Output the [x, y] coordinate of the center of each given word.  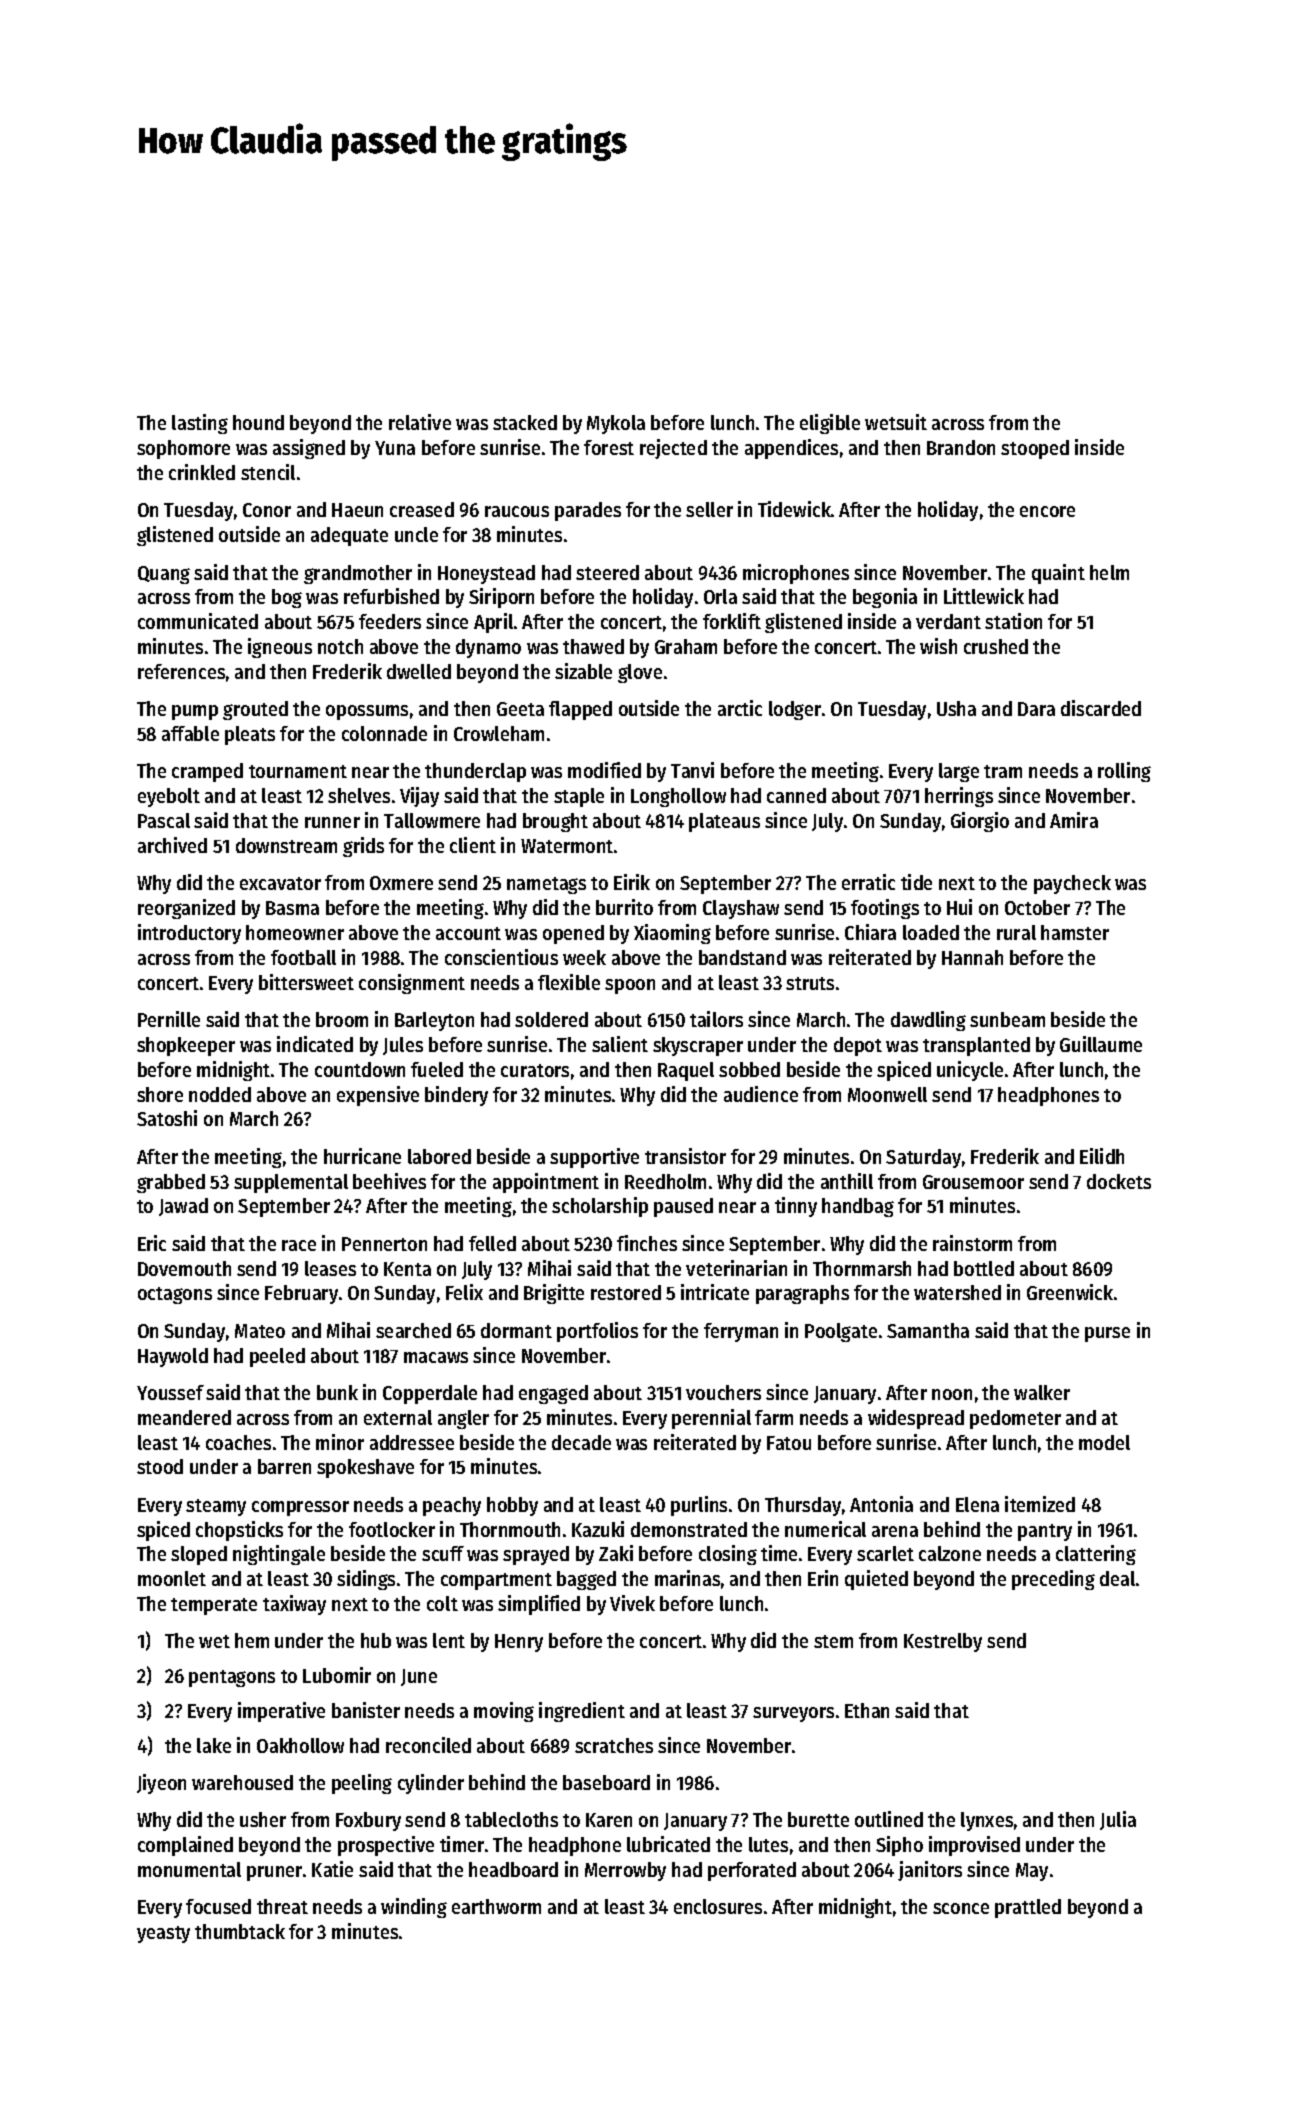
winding [414, 1908]
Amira [1074, 820]
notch [340, 646]
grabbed [171, 1183]
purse [1107, 1334]
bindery [456, 1096]
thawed [593, 646]
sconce [961, 1908]
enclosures [718, 1906]
